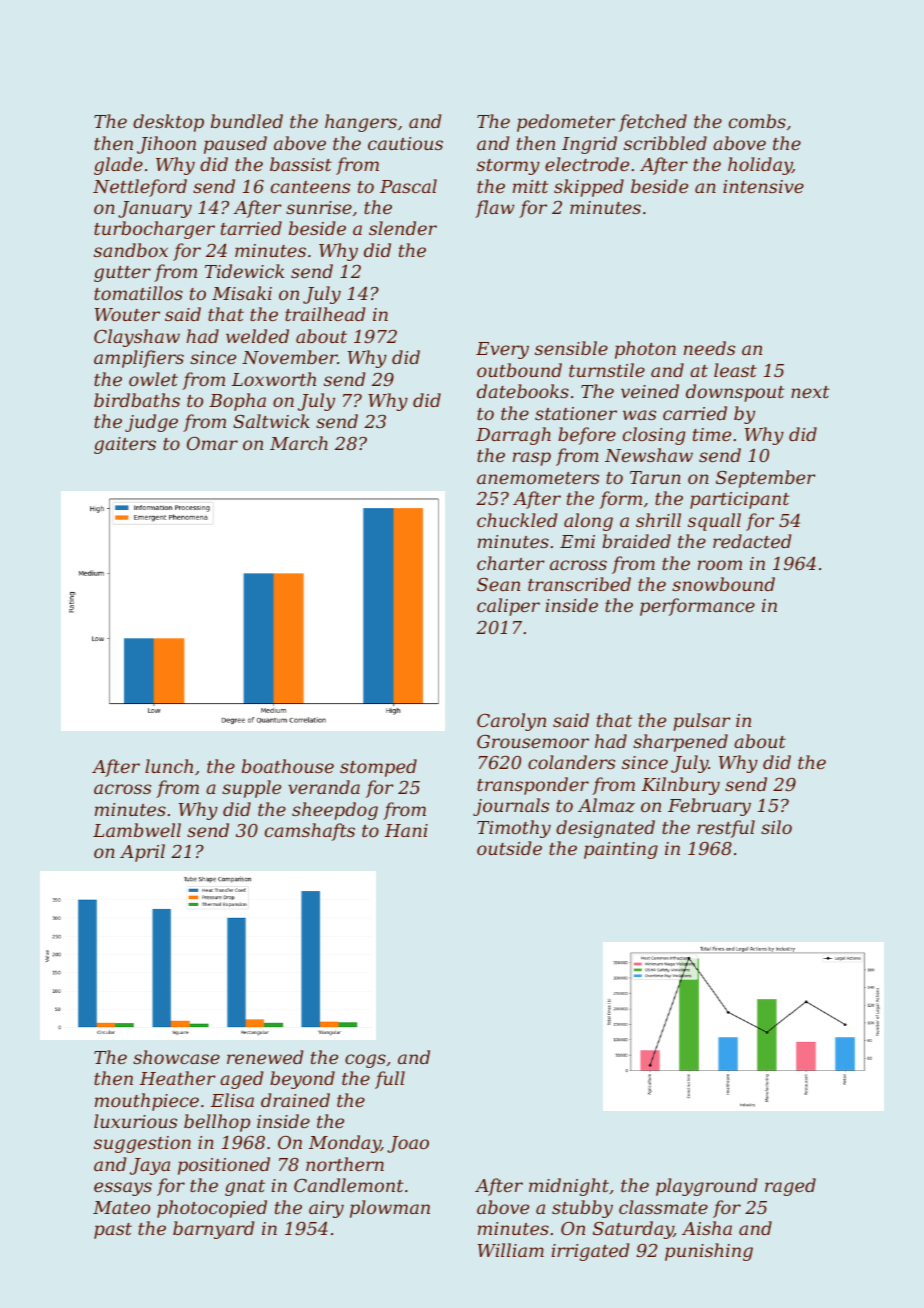 The height and width of the screenshot is (1308, 924). Describe the element at coordinates (511, 1250) in the screenshot. I see `William` at that location.
